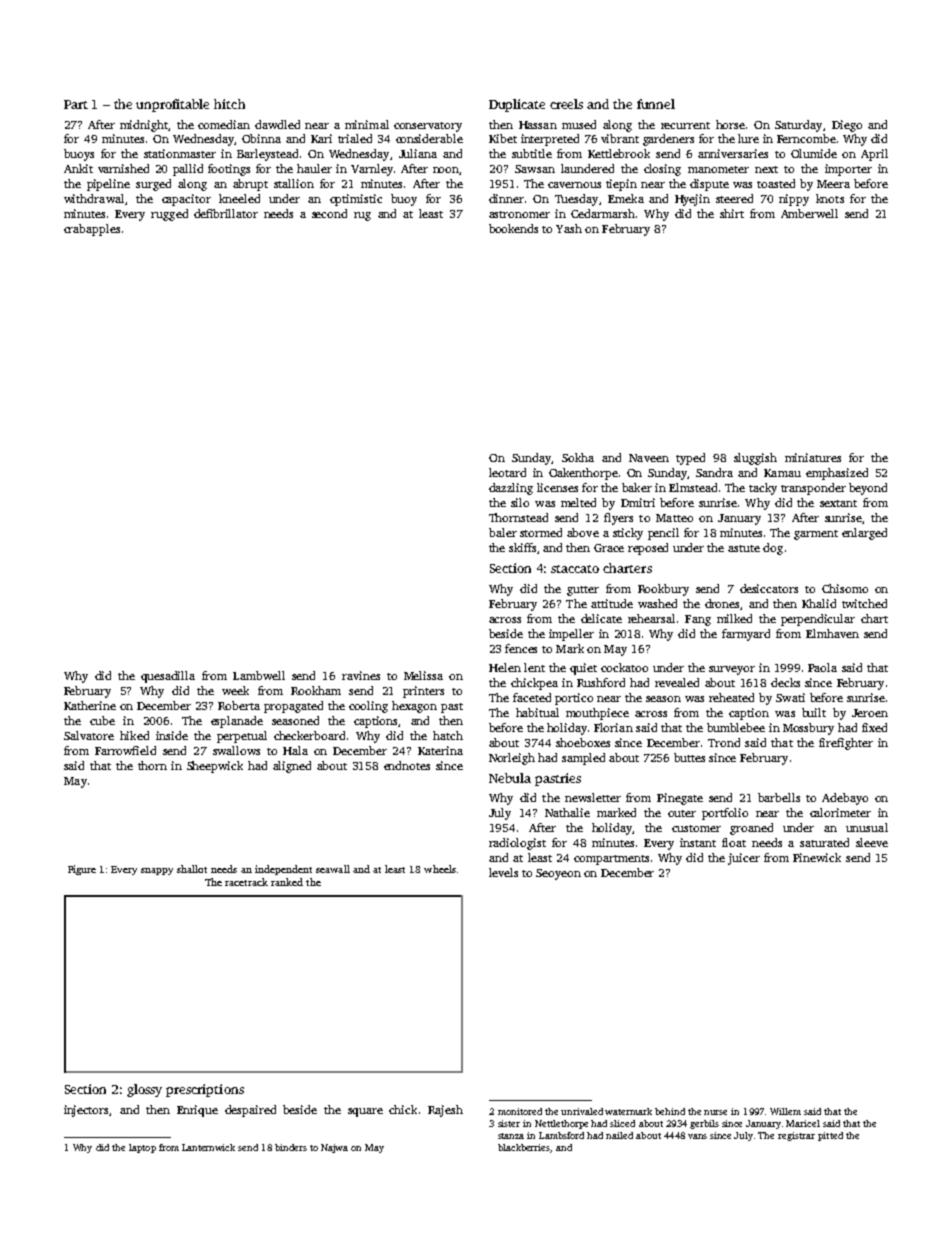  I want to click on Duplicate, so click(517, 105).
